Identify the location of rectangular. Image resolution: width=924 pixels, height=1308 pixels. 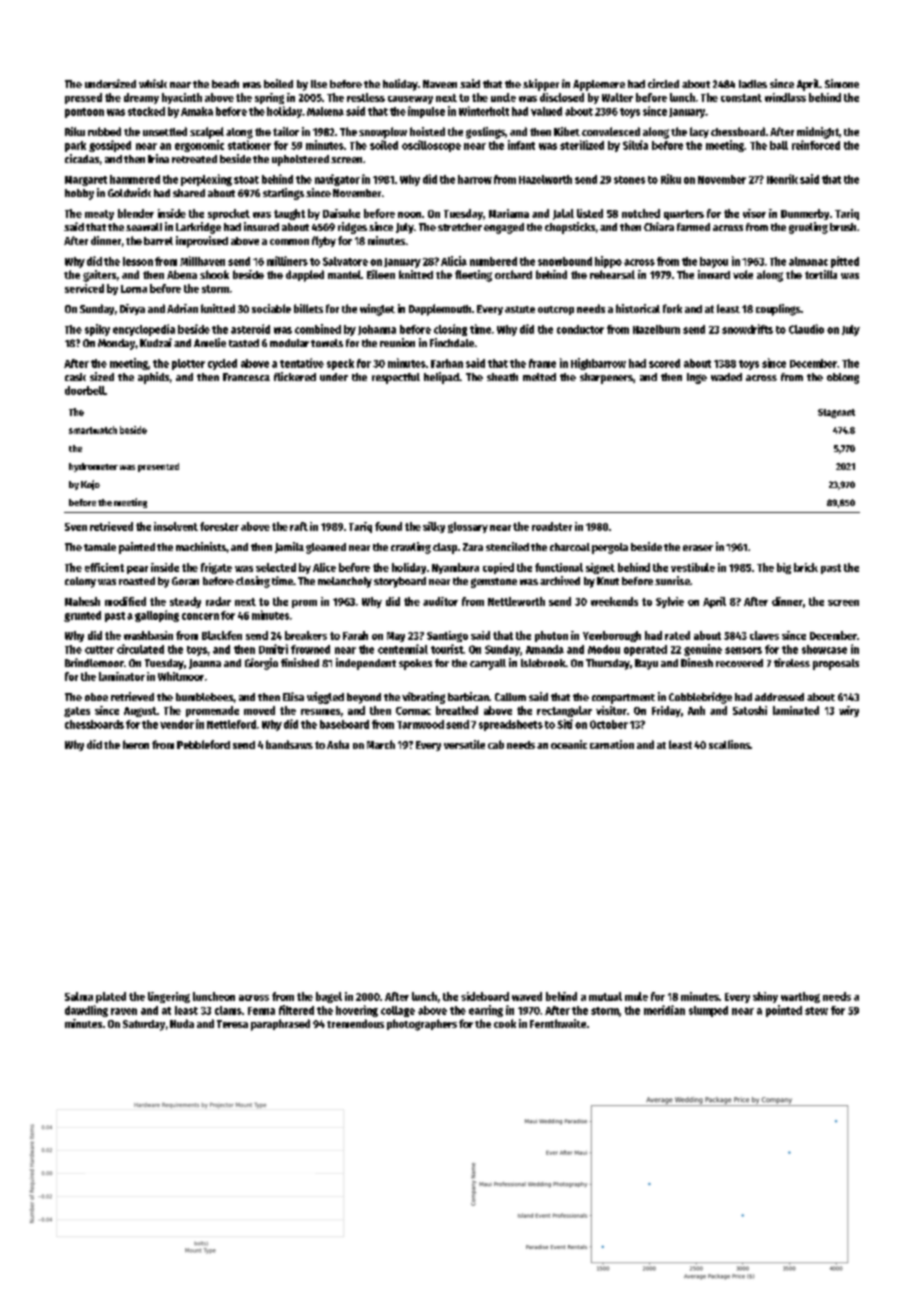
(564, 711).
